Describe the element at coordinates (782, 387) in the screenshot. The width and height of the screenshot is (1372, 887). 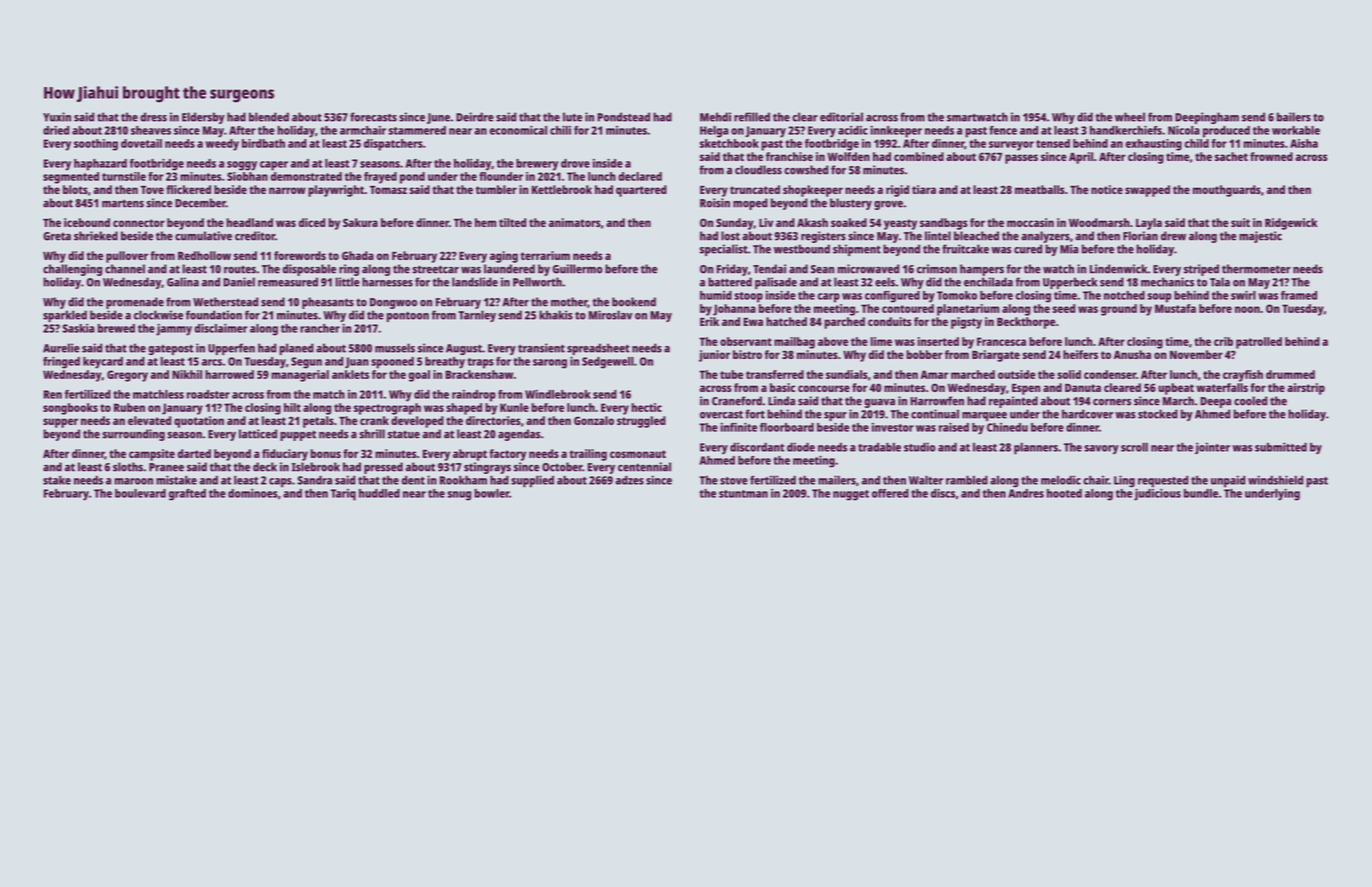
I see `basic` at that location.
